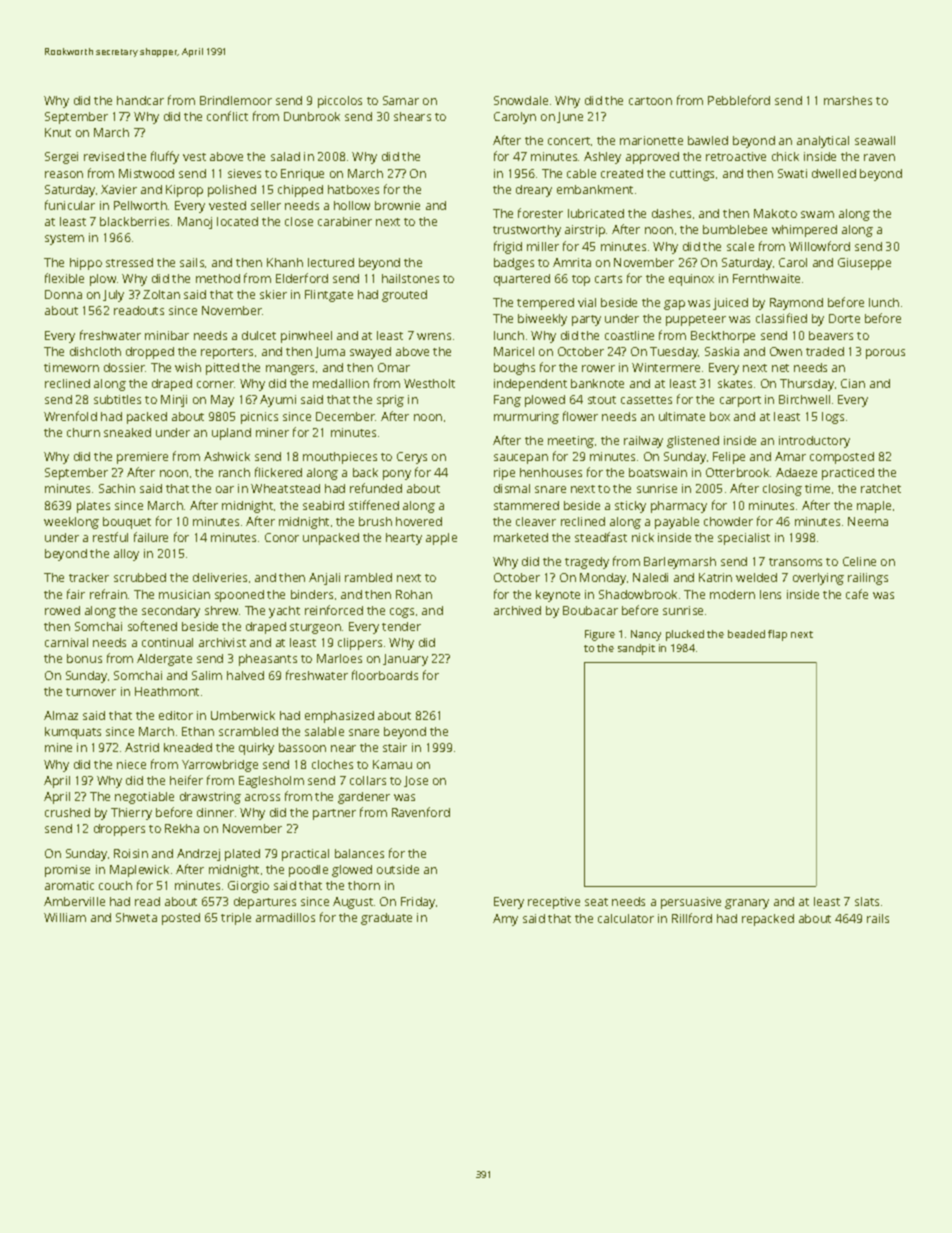 The width and height of the document is (952, 1233). What do you see at coordinates (364, 885) in the document?
I see `thorn` at bounding box center [364, 885].
